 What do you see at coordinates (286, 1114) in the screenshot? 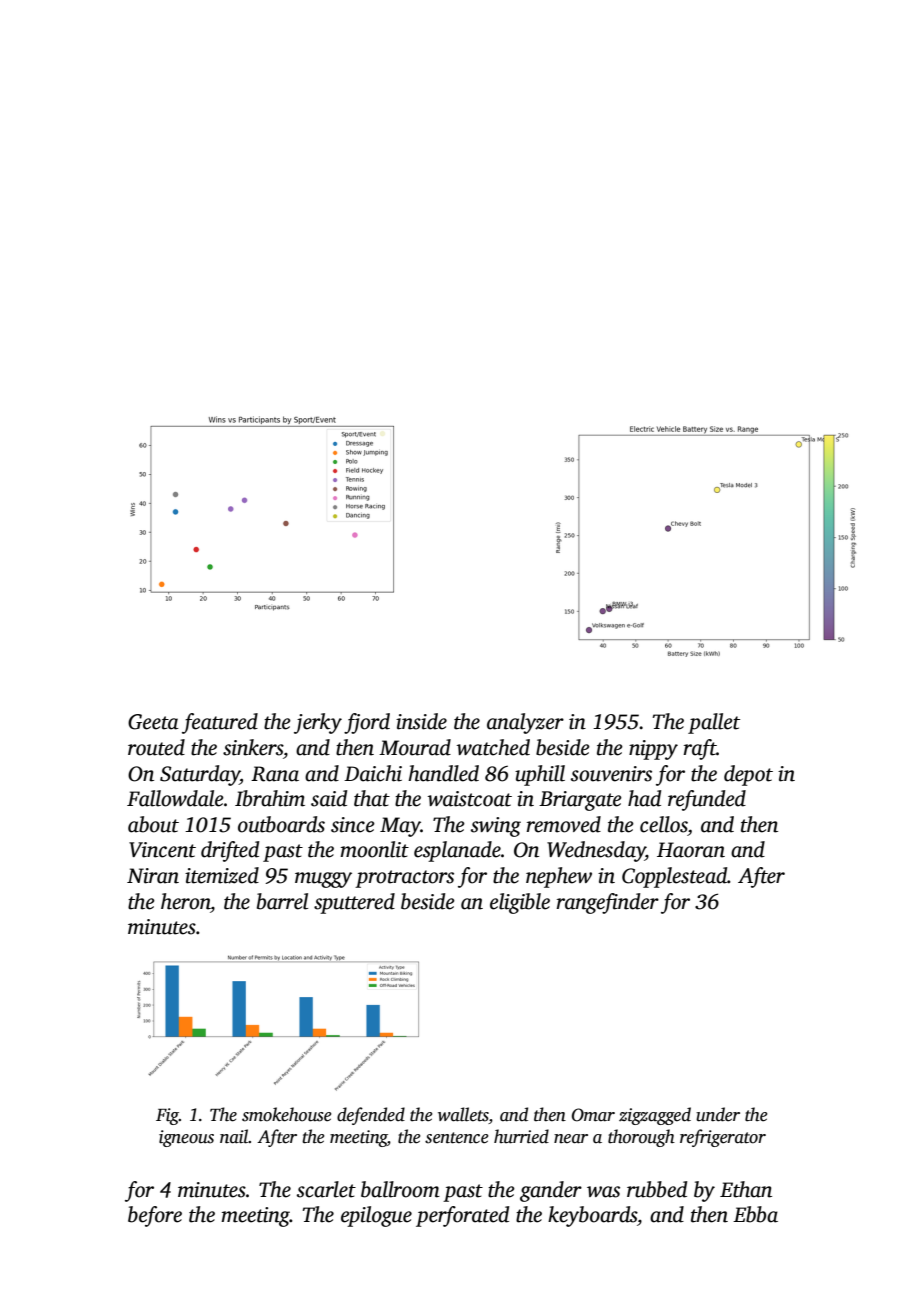
I see `smokehouse` at bounding box center [286, 1114].
